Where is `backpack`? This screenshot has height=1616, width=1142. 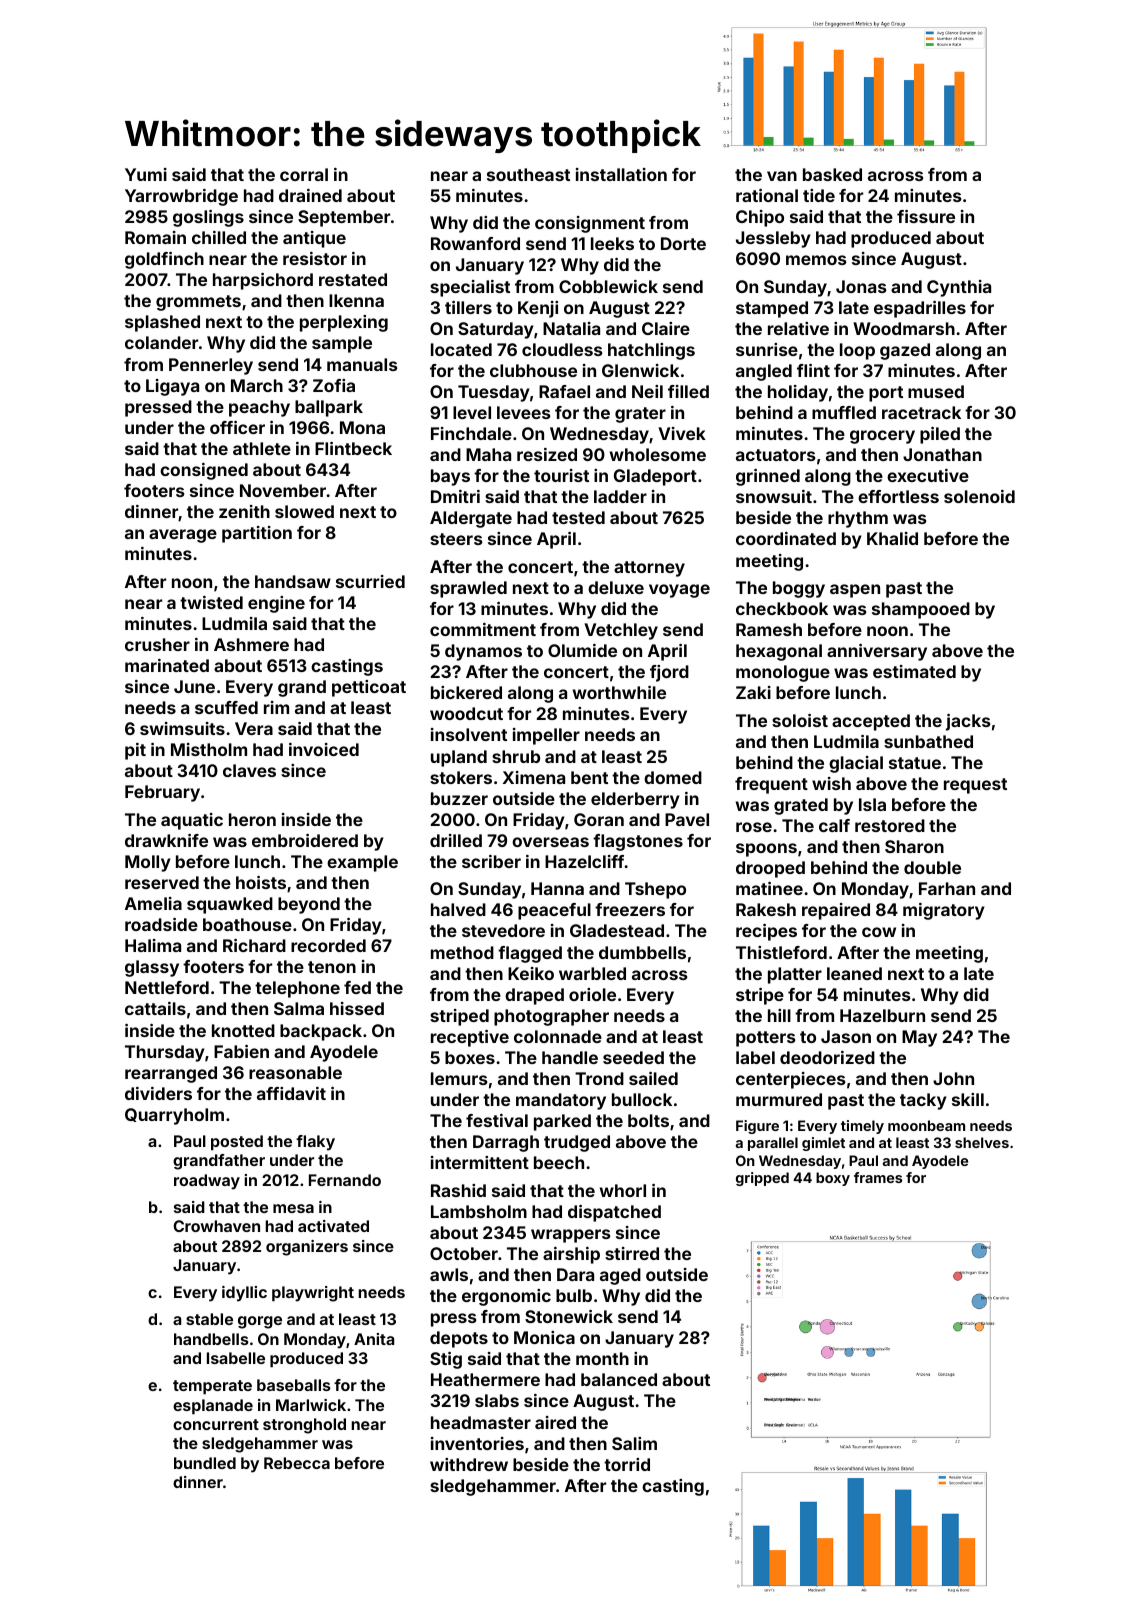
backpack is located at coordinates (321, 1032).
